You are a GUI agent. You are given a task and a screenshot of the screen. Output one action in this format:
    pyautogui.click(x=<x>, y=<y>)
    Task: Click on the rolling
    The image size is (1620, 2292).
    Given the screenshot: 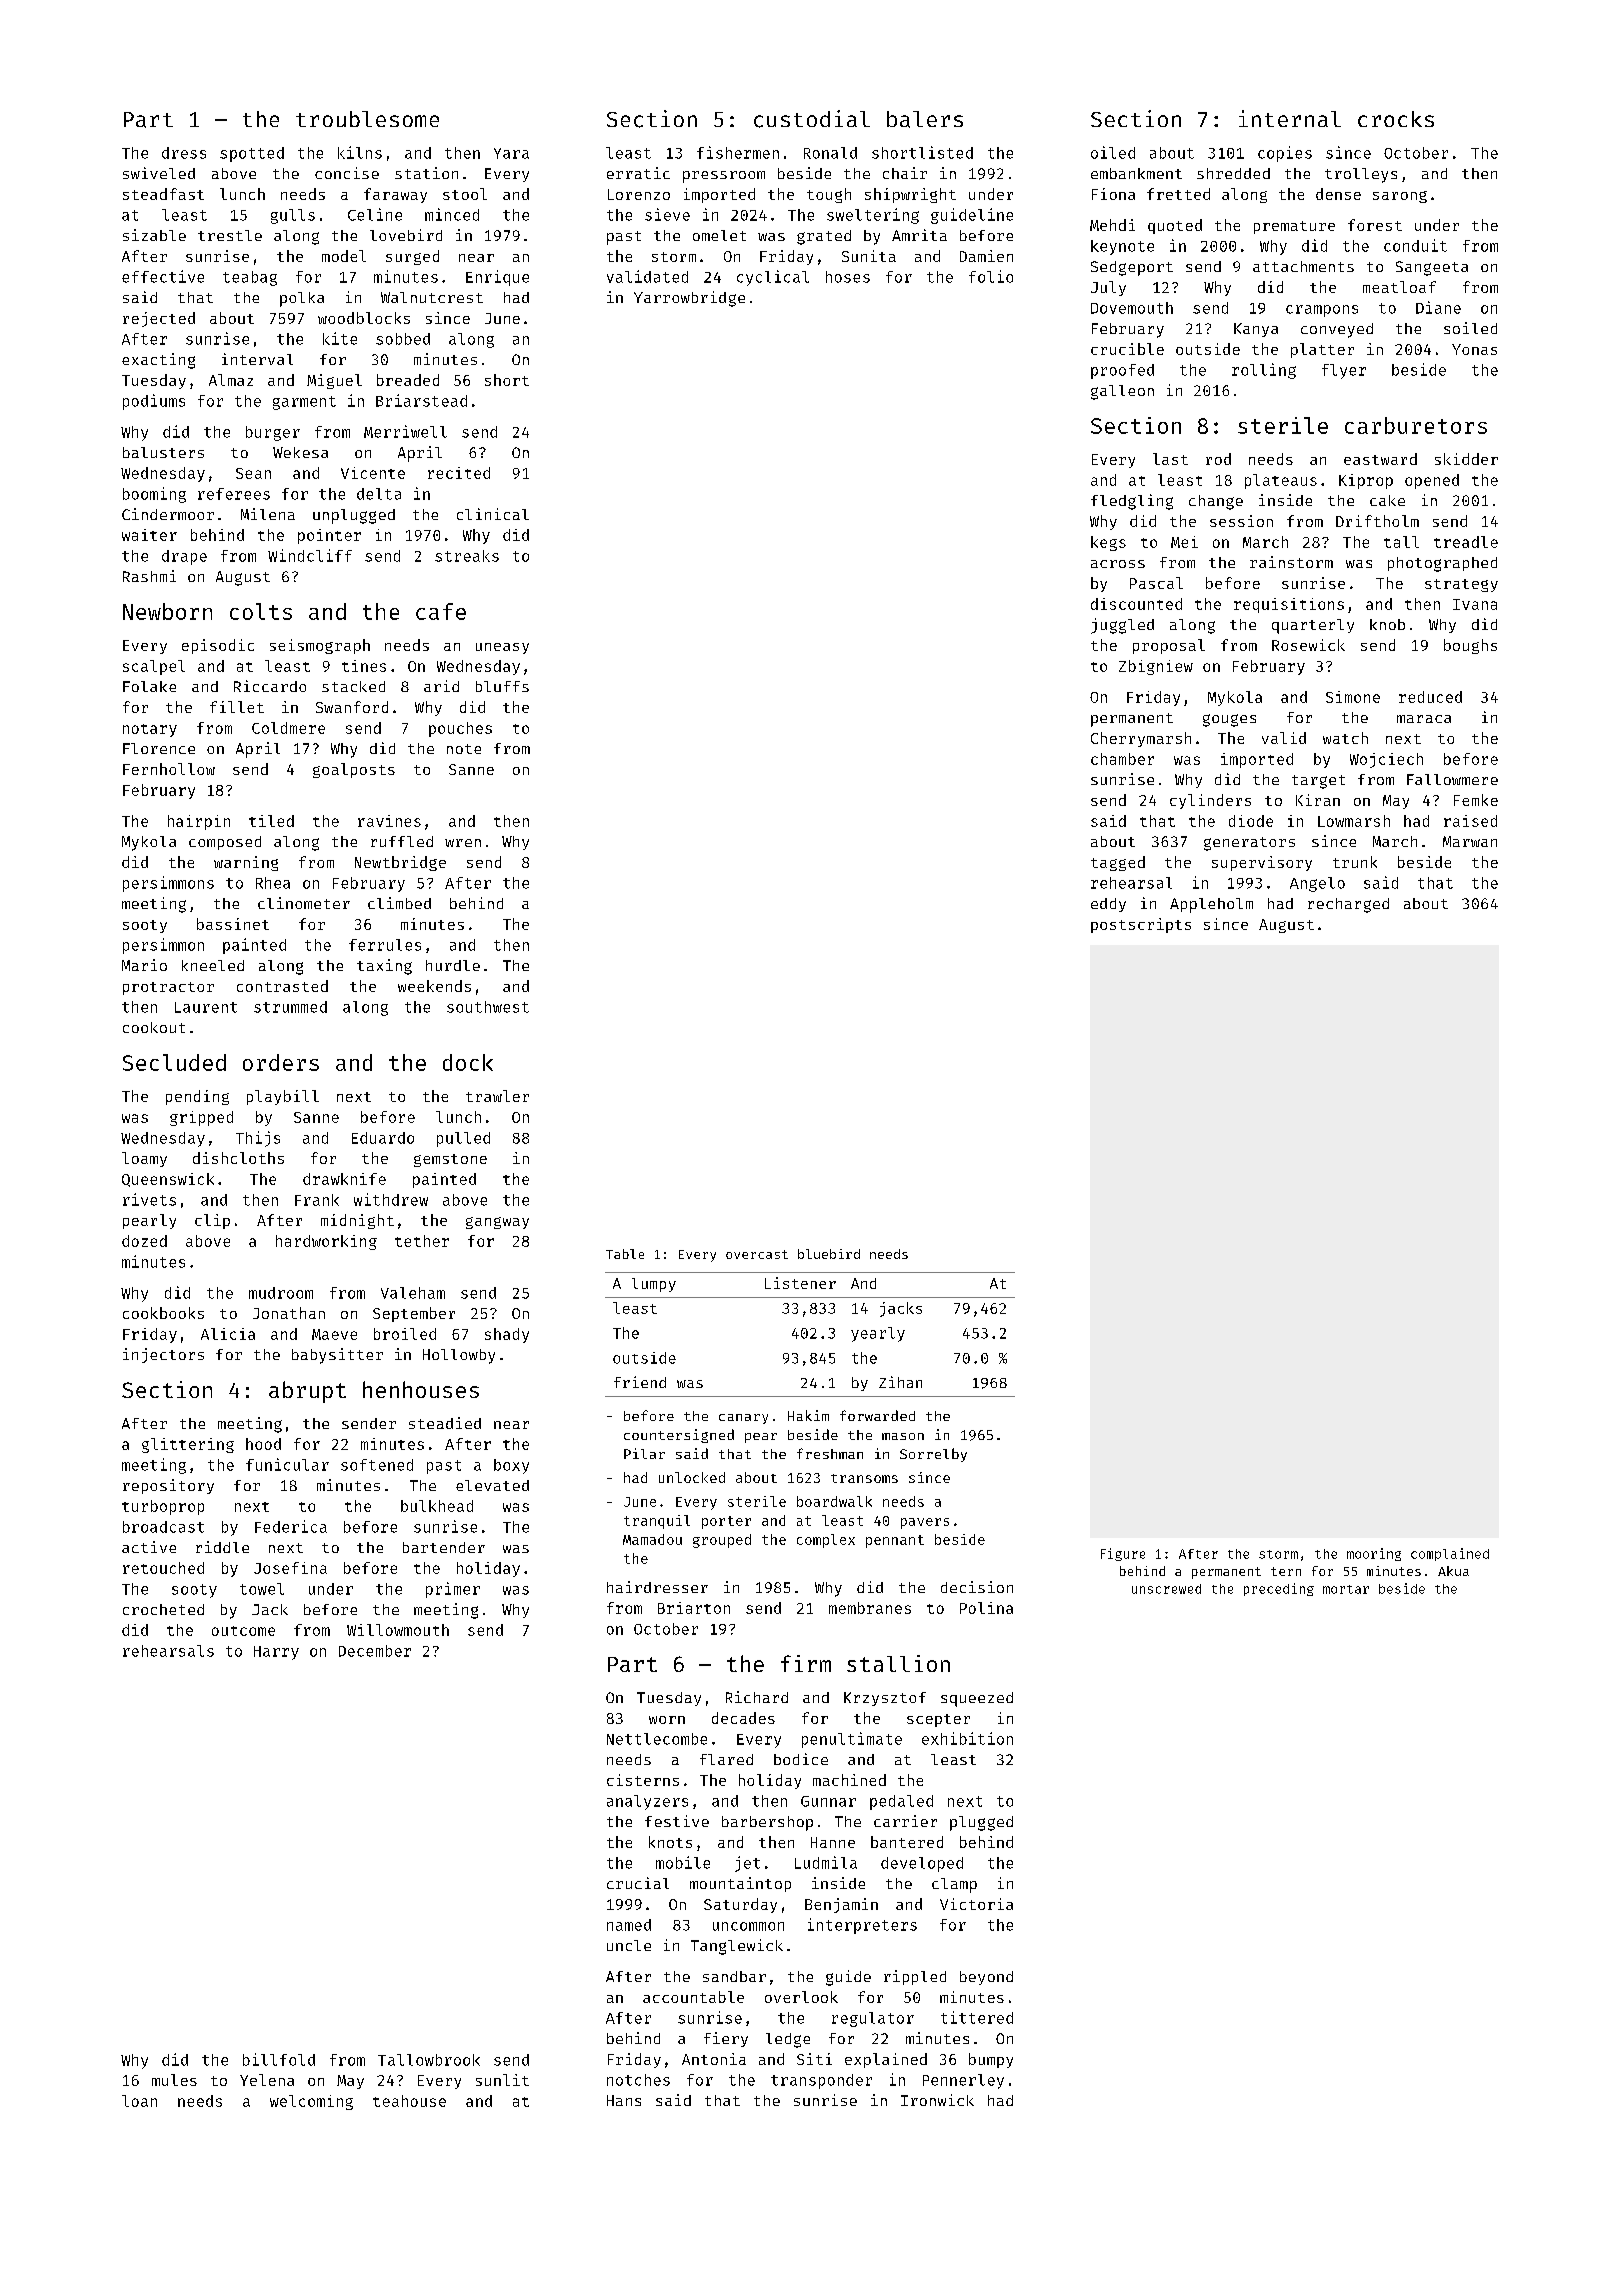 What is the action you would take?
    pyautogui.click(x=1264, y=371)
